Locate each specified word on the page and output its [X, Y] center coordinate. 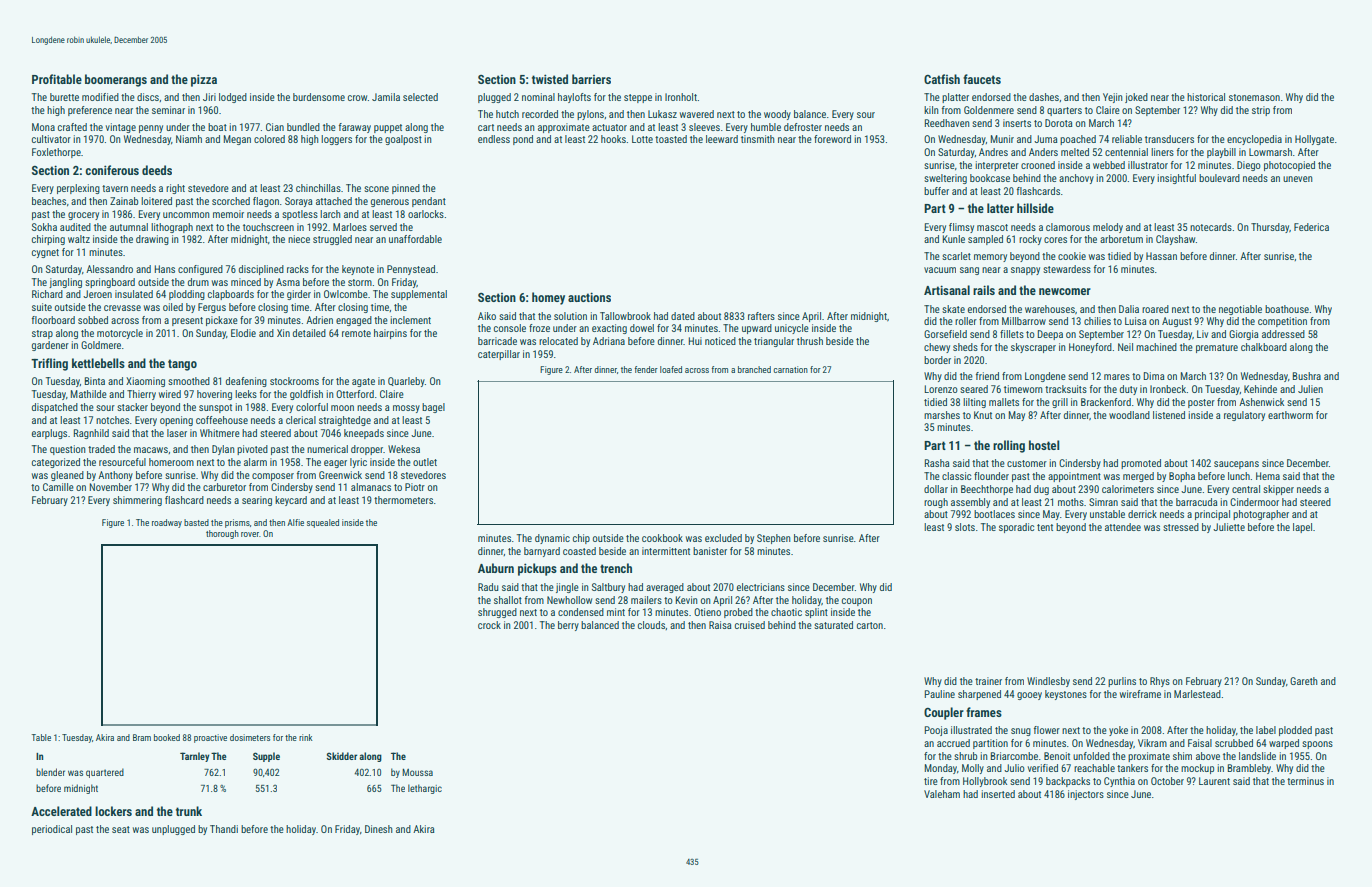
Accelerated [61, 811]
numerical [327, 449]
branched [754, 369]
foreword [832, 139]
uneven [1298, 179]
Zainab [124, 201]
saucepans [1236, 465]
